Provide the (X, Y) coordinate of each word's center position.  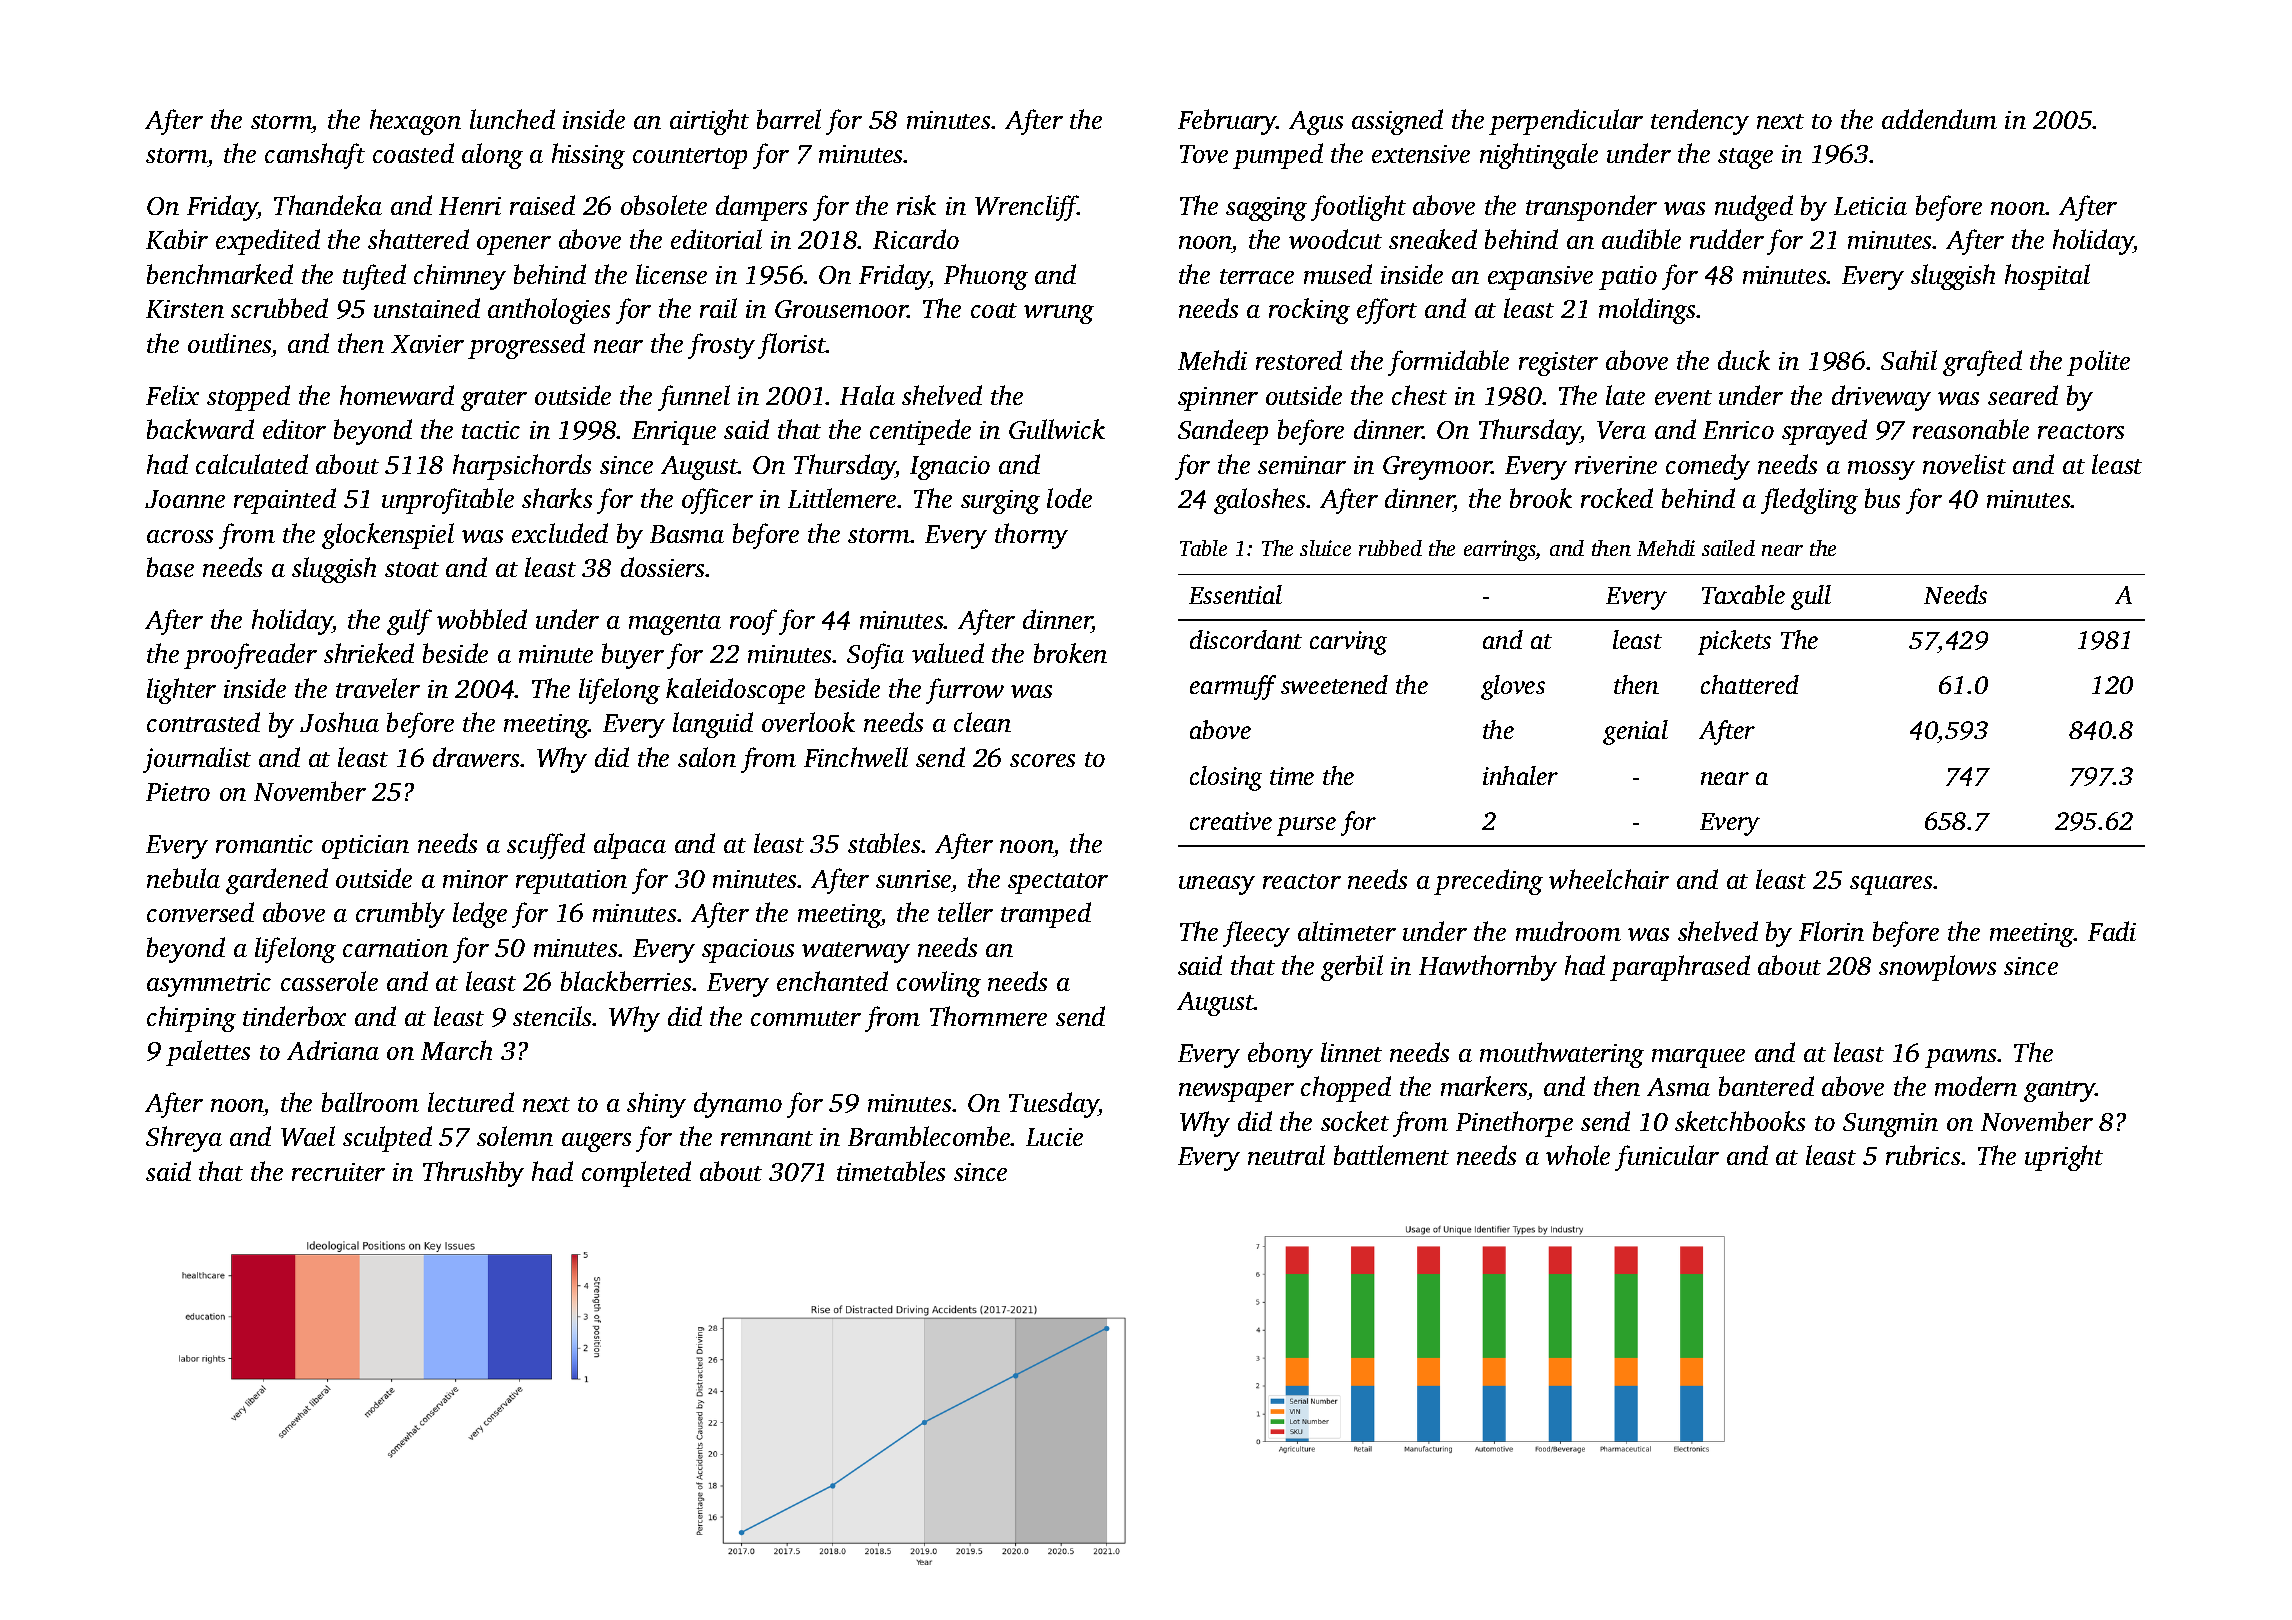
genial (1635, 732)
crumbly (400, 915)
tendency (1700, 122)
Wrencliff (1026, 208)
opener (514, 245)
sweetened (1334, 684)
